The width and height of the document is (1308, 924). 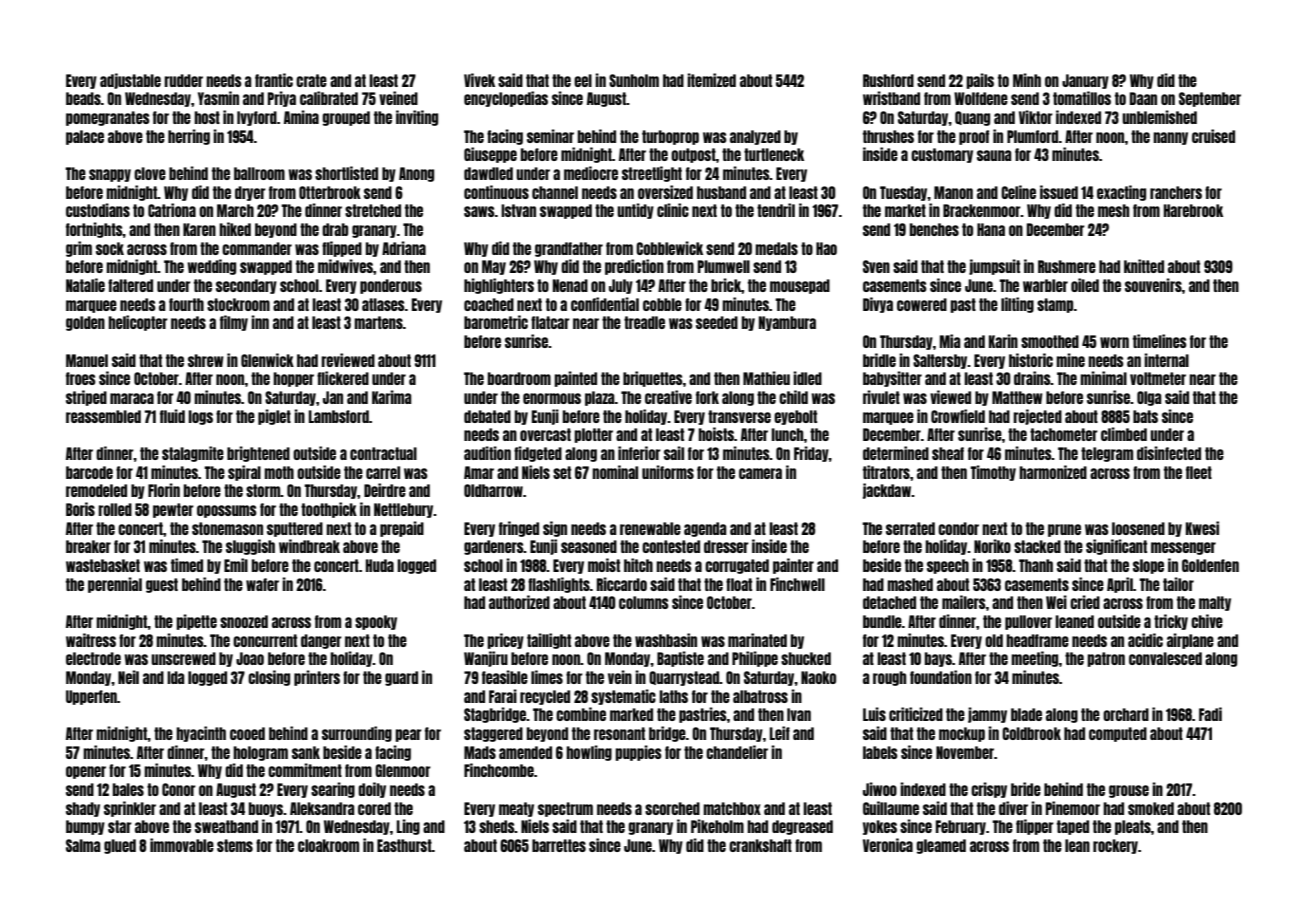 What do you see at coordinates (267, 360) in the document?
I see `Glenwick` at bounding box center [267, 360].
